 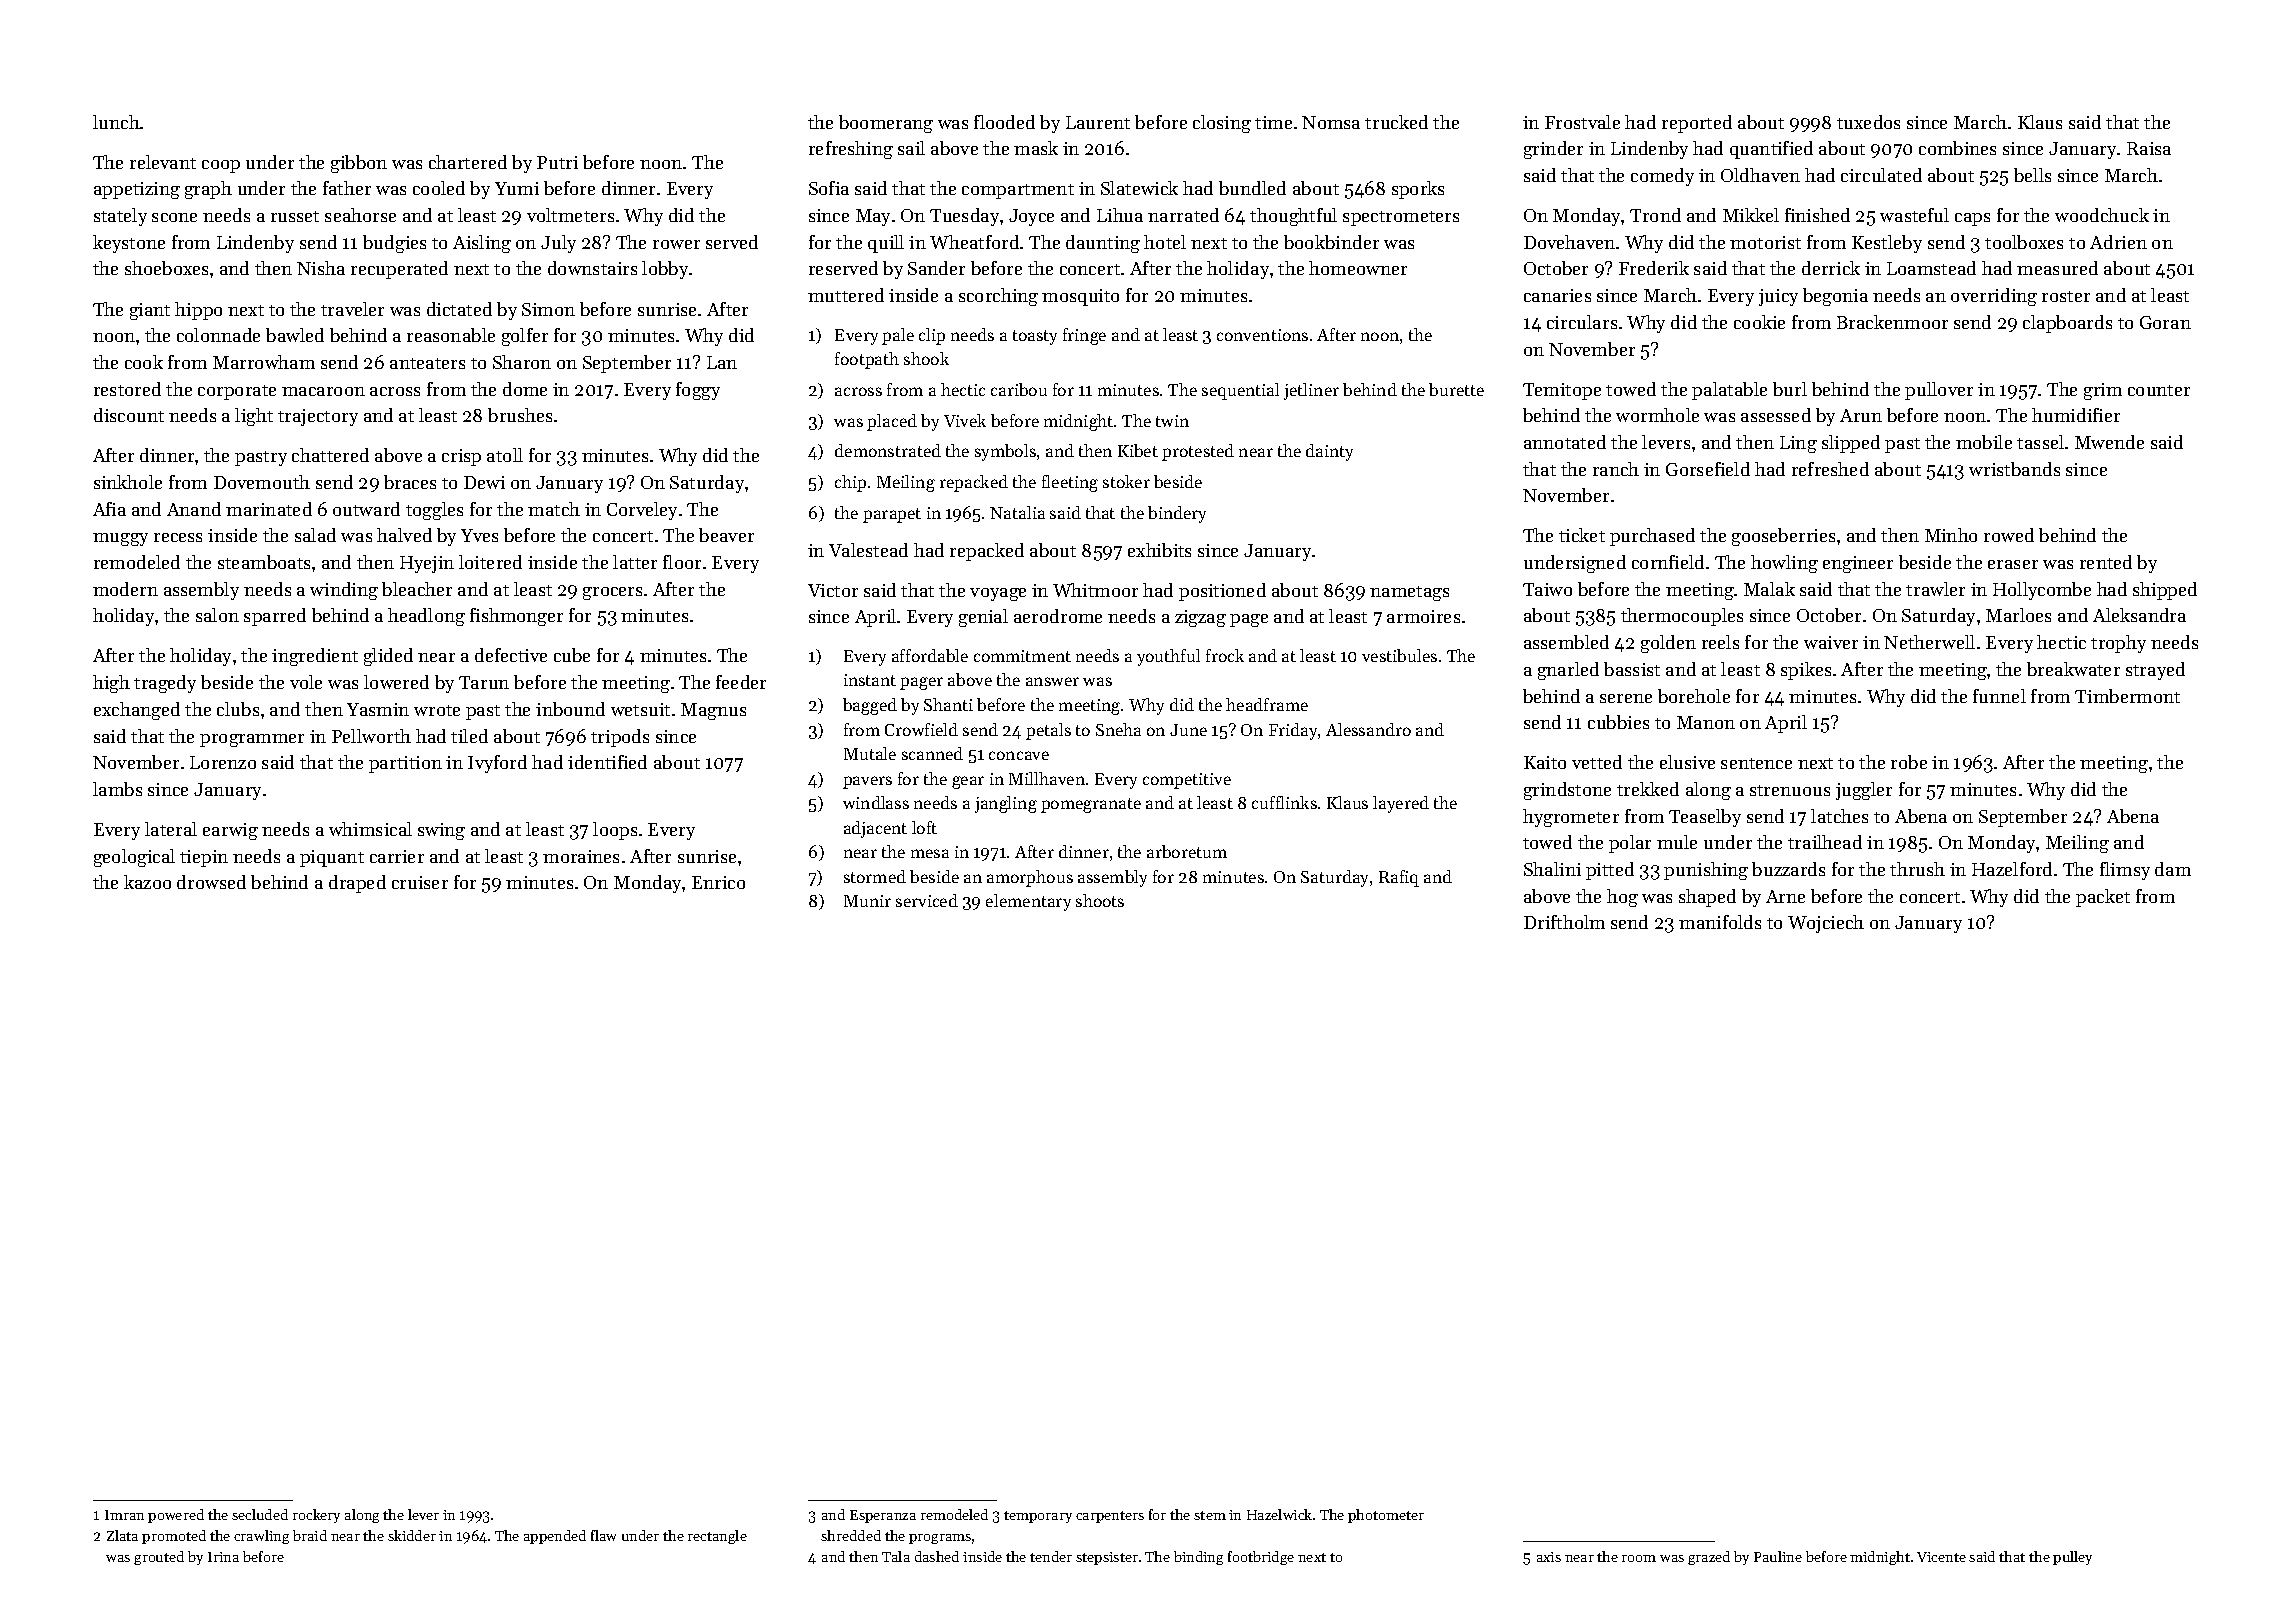 I want to click on Vicente, so click(x=1941, y=1557).
